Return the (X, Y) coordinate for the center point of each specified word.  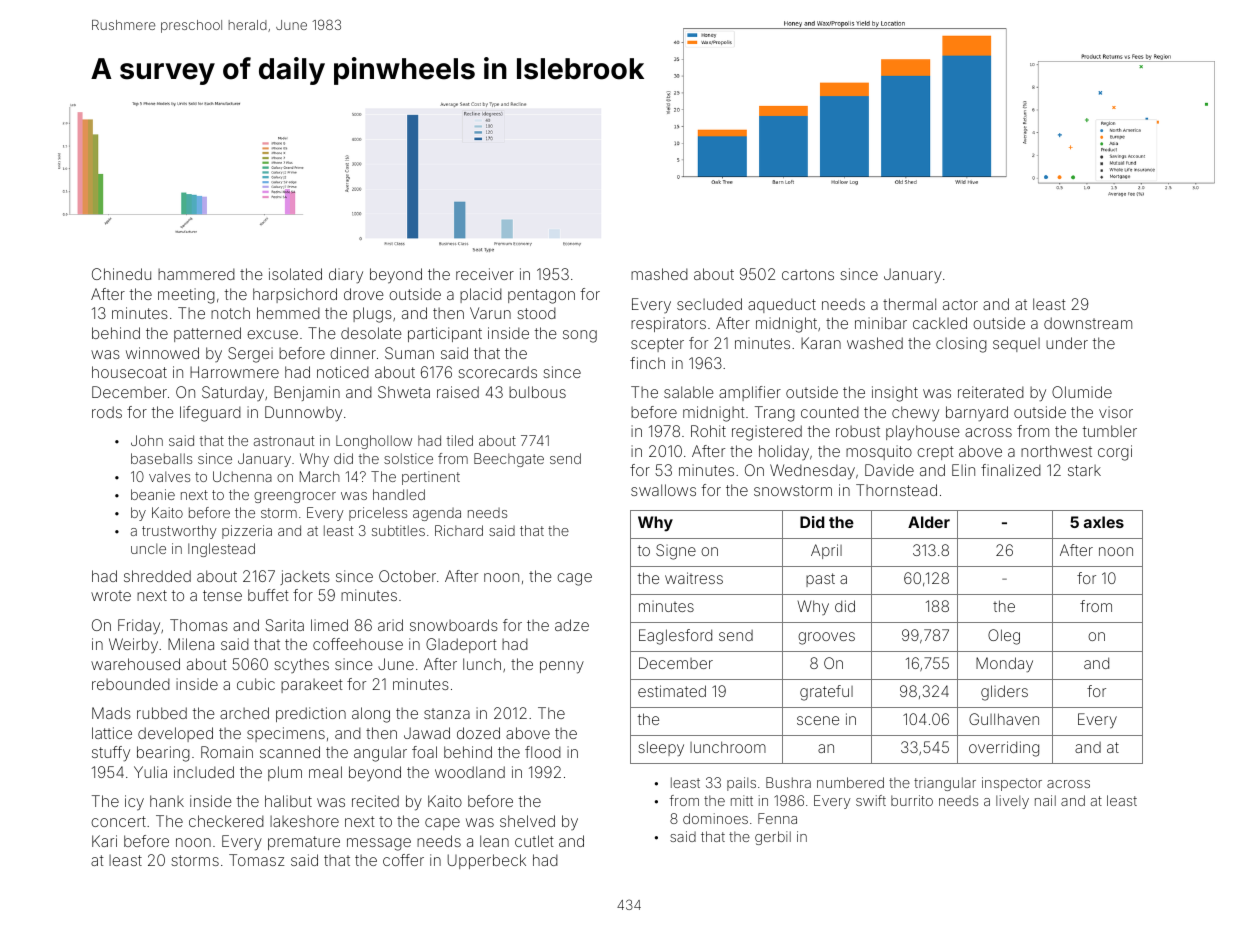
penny (562, 667)
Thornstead (896, 490)
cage (574, 579)
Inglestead (221, 550)
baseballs (161, 458)
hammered (196, 274)
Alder (929, 522)
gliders (1004, 693)
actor (960, 304)
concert (118, 821)
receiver (485, 274)
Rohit (708, 431)
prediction (311, 714)
